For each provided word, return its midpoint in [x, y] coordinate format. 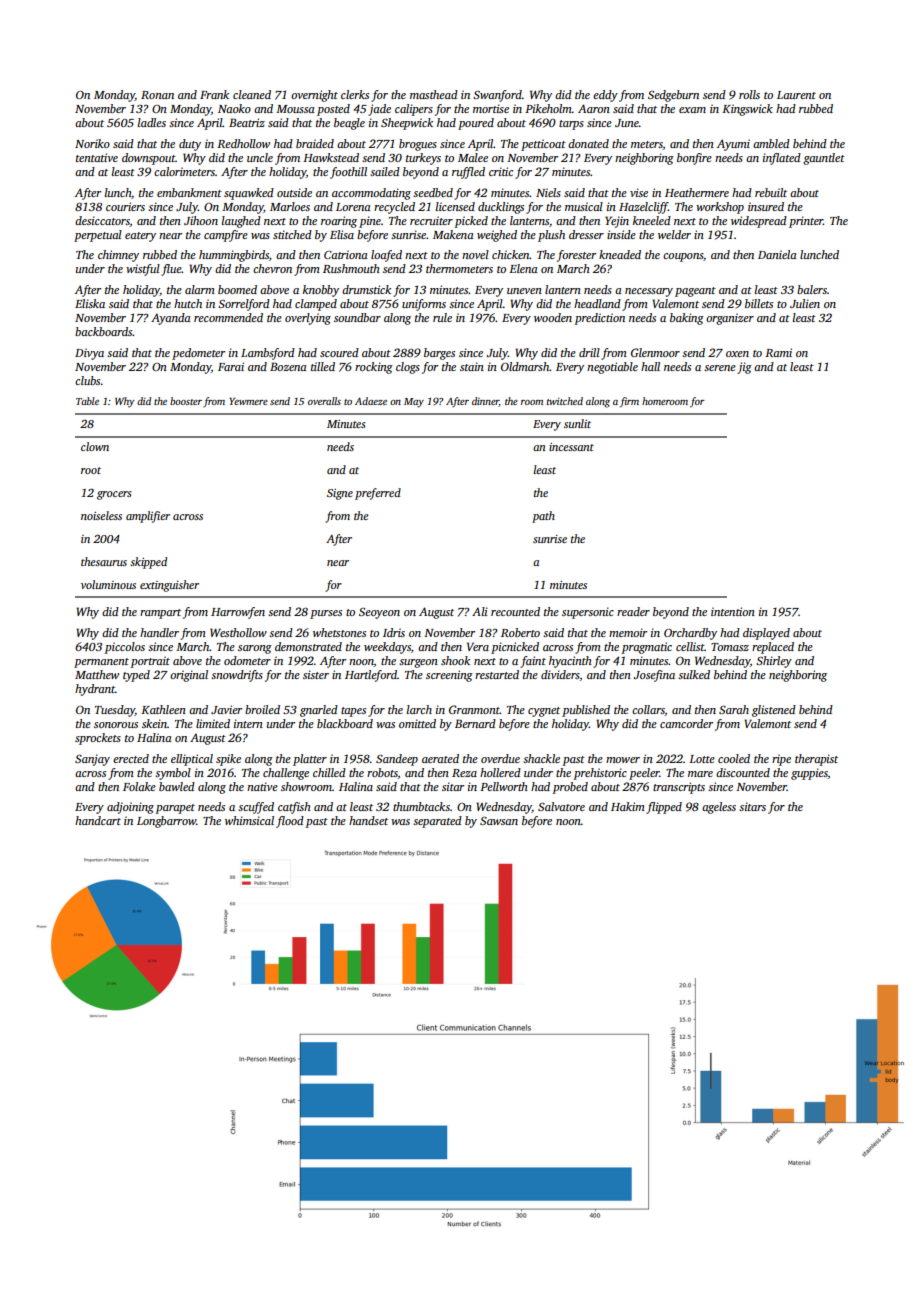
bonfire [694, 159]
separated [437, 822]
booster [186, 401]
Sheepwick [407, 124]
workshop [720, 208]
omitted [417, 723]
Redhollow [243, 143]
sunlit [577, 423]
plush [551, 236]
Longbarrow [166, 822]
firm [629, 402]
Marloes [290, 206]
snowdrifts [237, 676]
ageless [719, 808]
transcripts [679, 788]
